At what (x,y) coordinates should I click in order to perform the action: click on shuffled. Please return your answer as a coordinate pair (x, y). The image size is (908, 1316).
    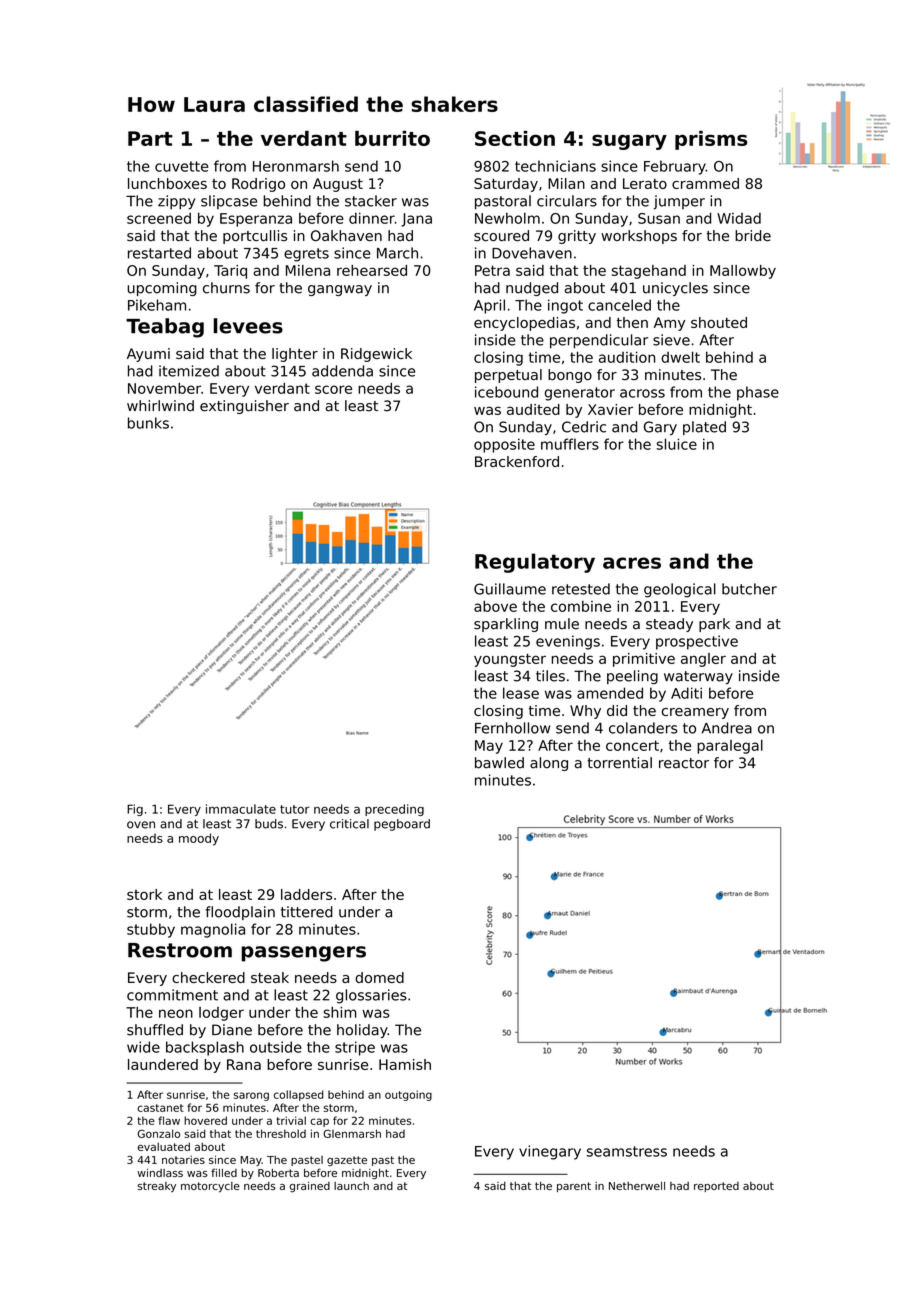
    Looking at the image, I should click on (155, 1030).
